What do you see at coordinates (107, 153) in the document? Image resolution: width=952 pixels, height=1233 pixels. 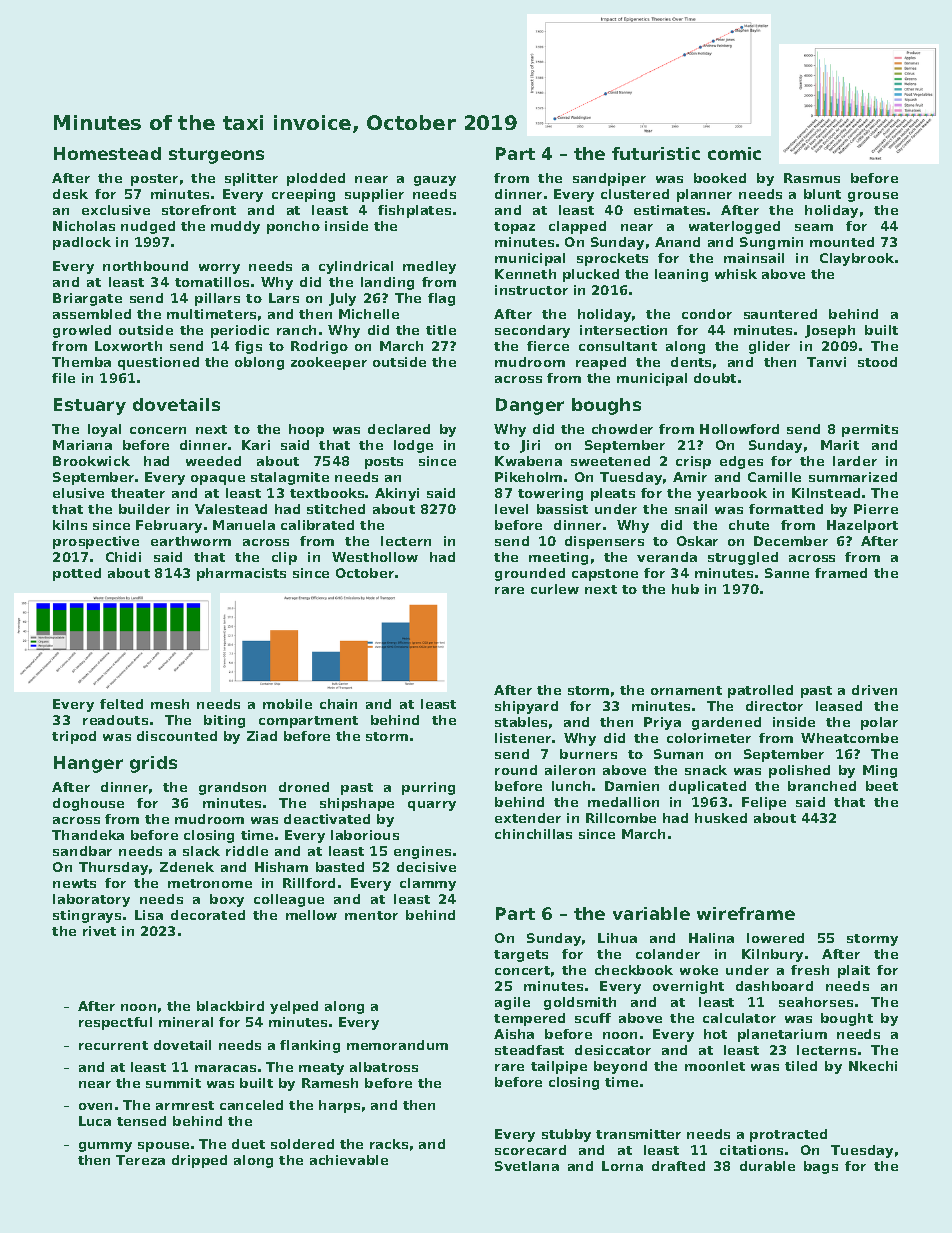 I see `Homestead` at bounding box center [107, 153].
